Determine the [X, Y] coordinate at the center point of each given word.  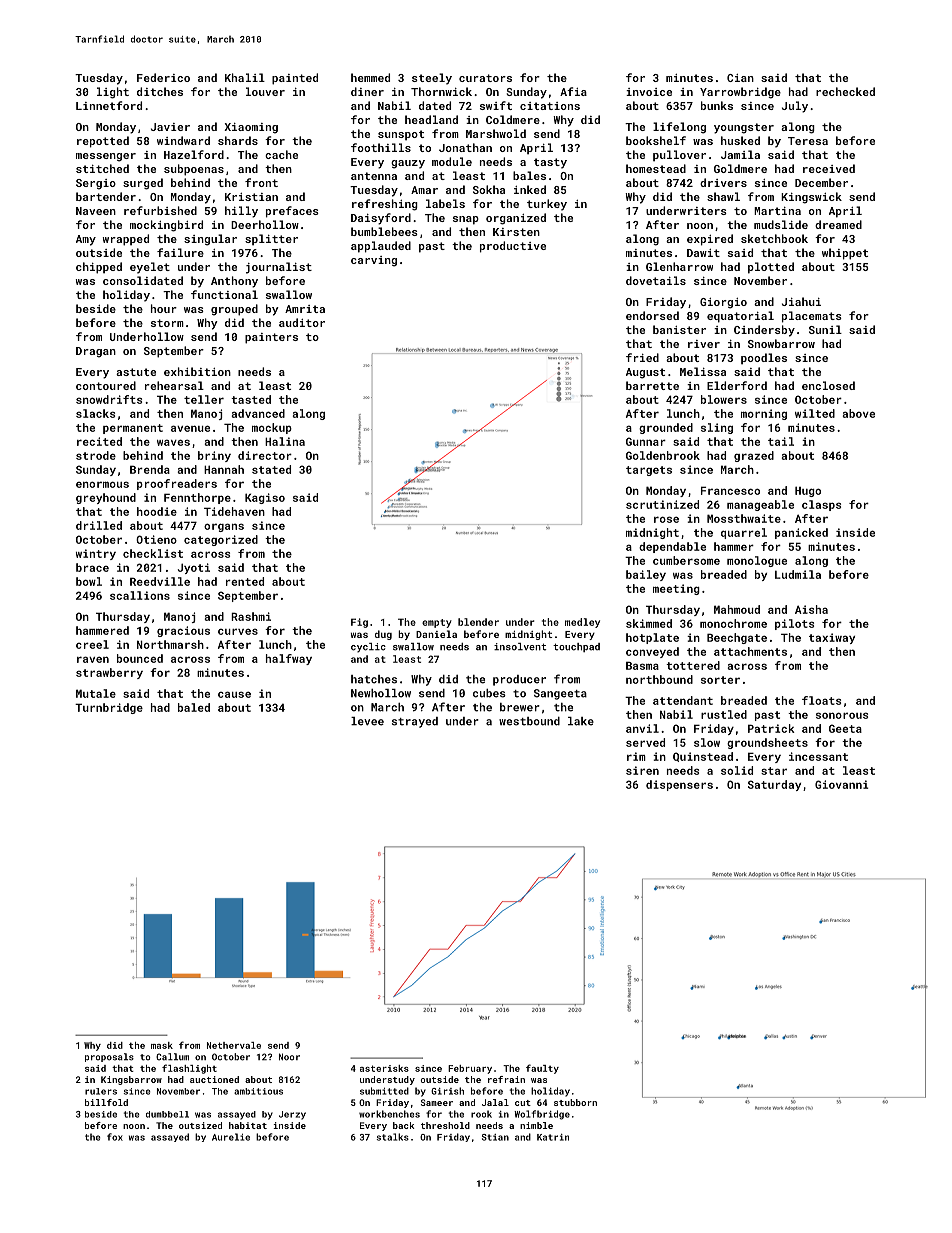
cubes [489, 693]
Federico [163, 77]
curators [485, 78]
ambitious [258, 1091]
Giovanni [841, 784]
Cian [740, 78]
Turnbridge [109, 708]
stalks [392, 1137]
